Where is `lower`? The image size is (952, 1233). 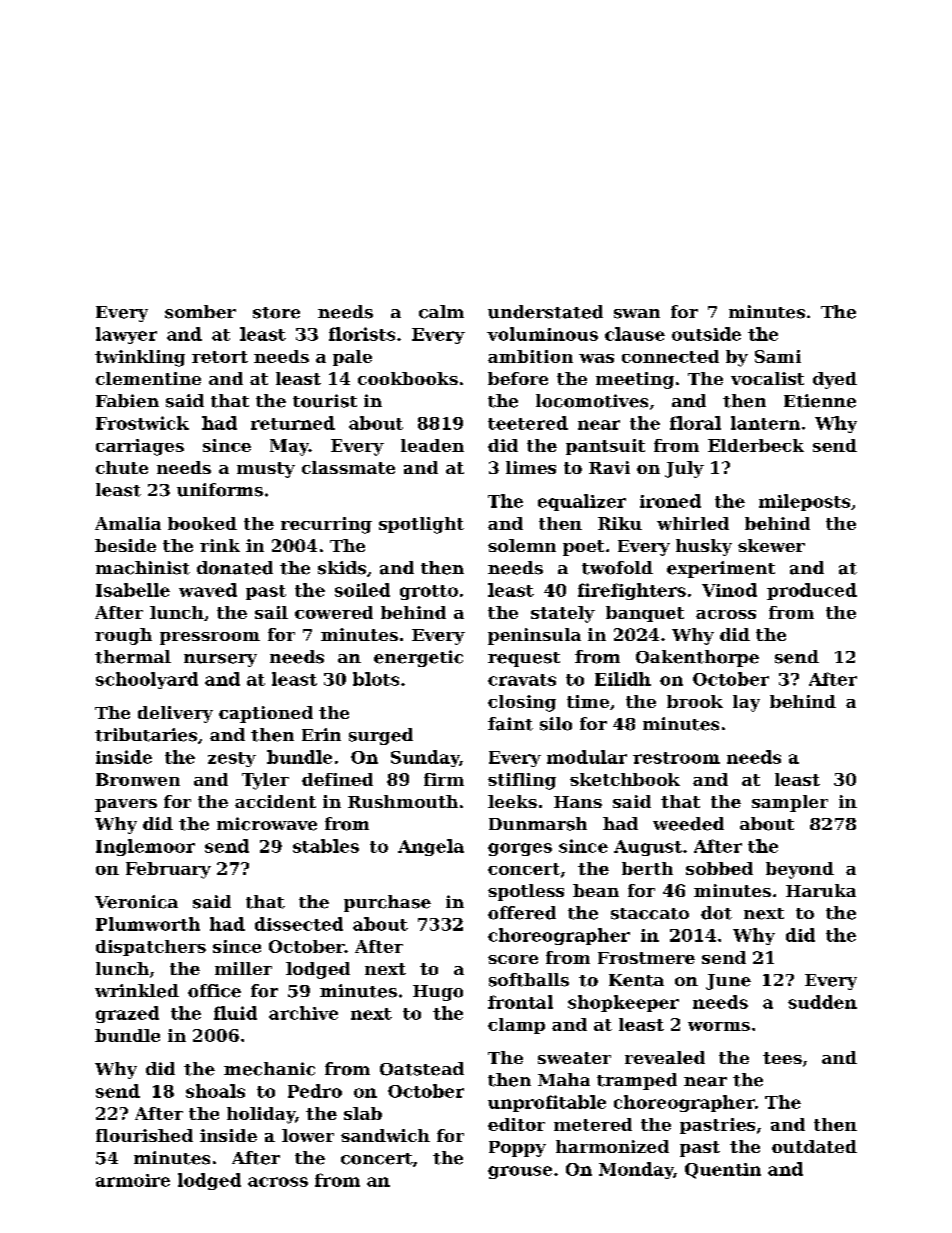 lower is located at coordinates (308, 1135).
